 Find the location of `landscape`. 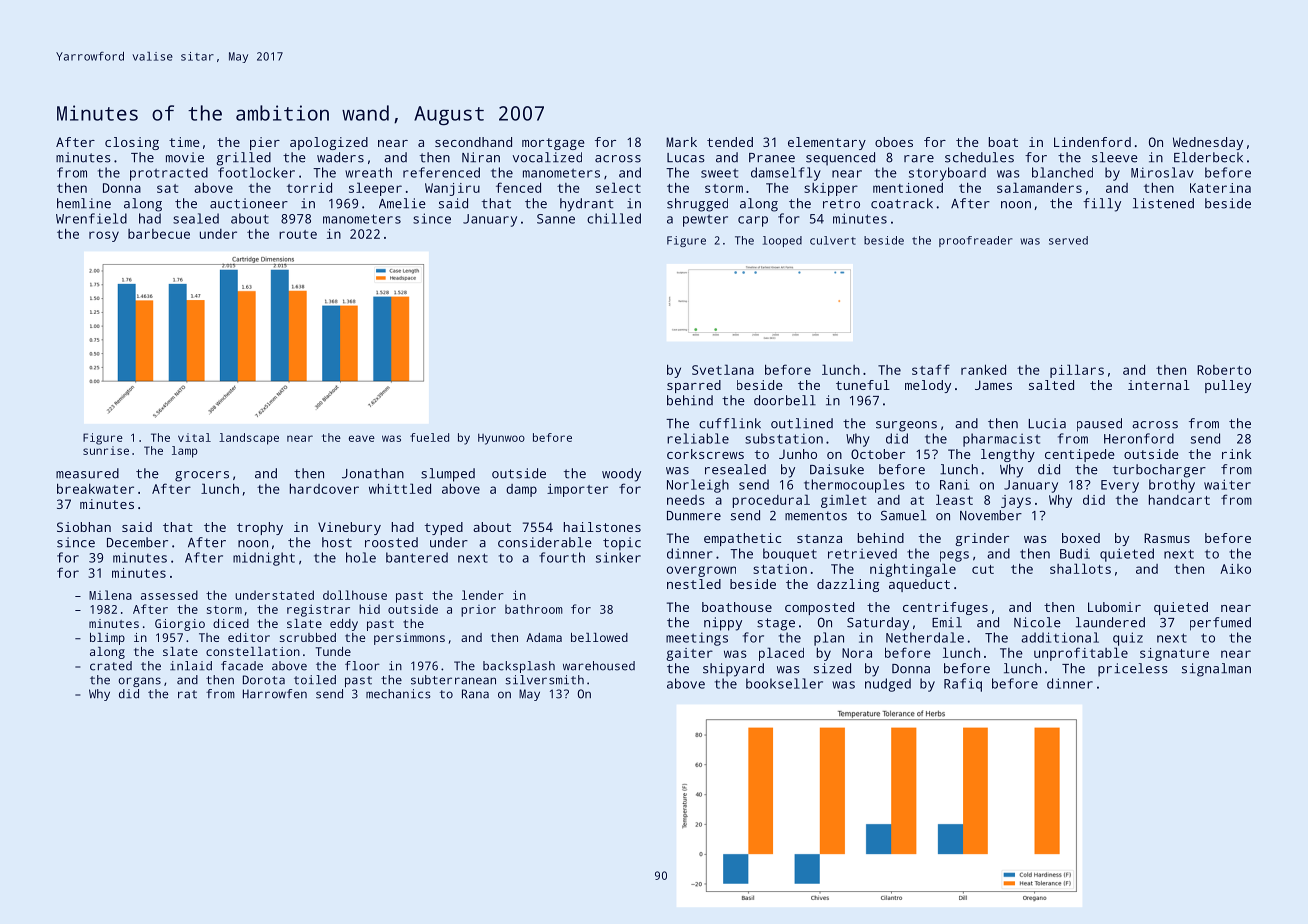

landscape is located at coordinates (249, 439).
